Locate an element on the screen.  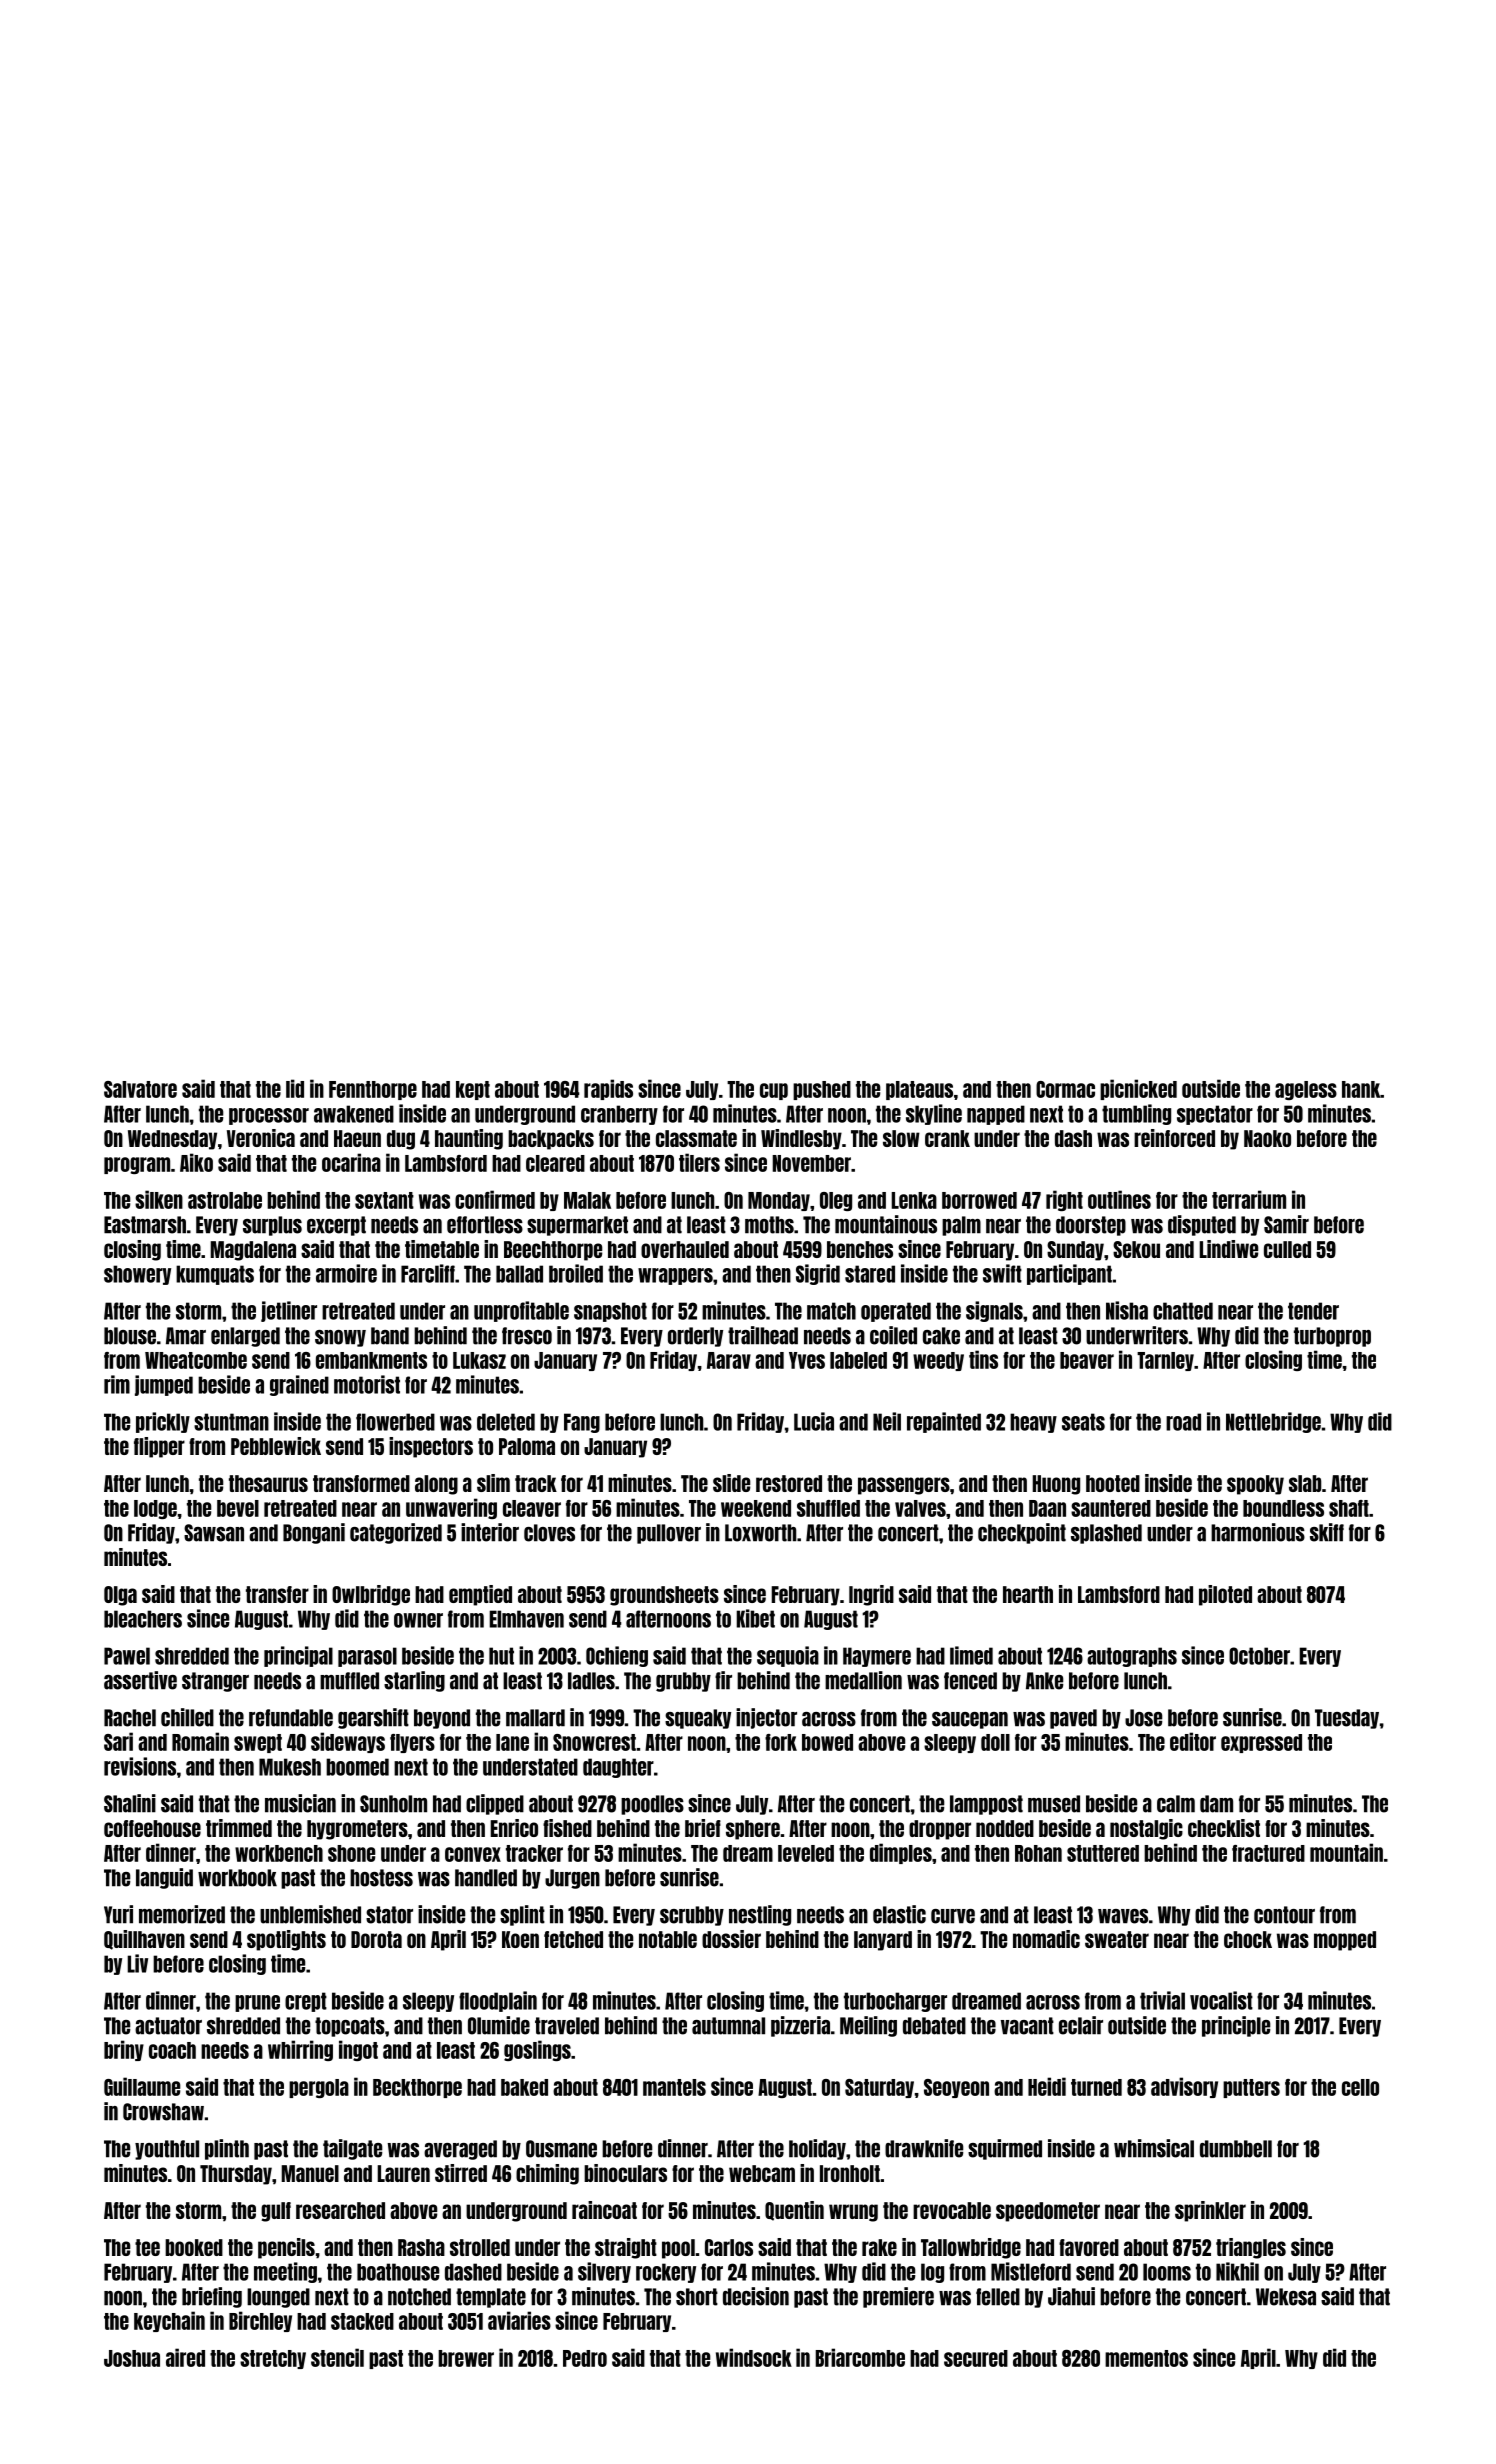
Jose is located at coordinates (1143, 1718).
